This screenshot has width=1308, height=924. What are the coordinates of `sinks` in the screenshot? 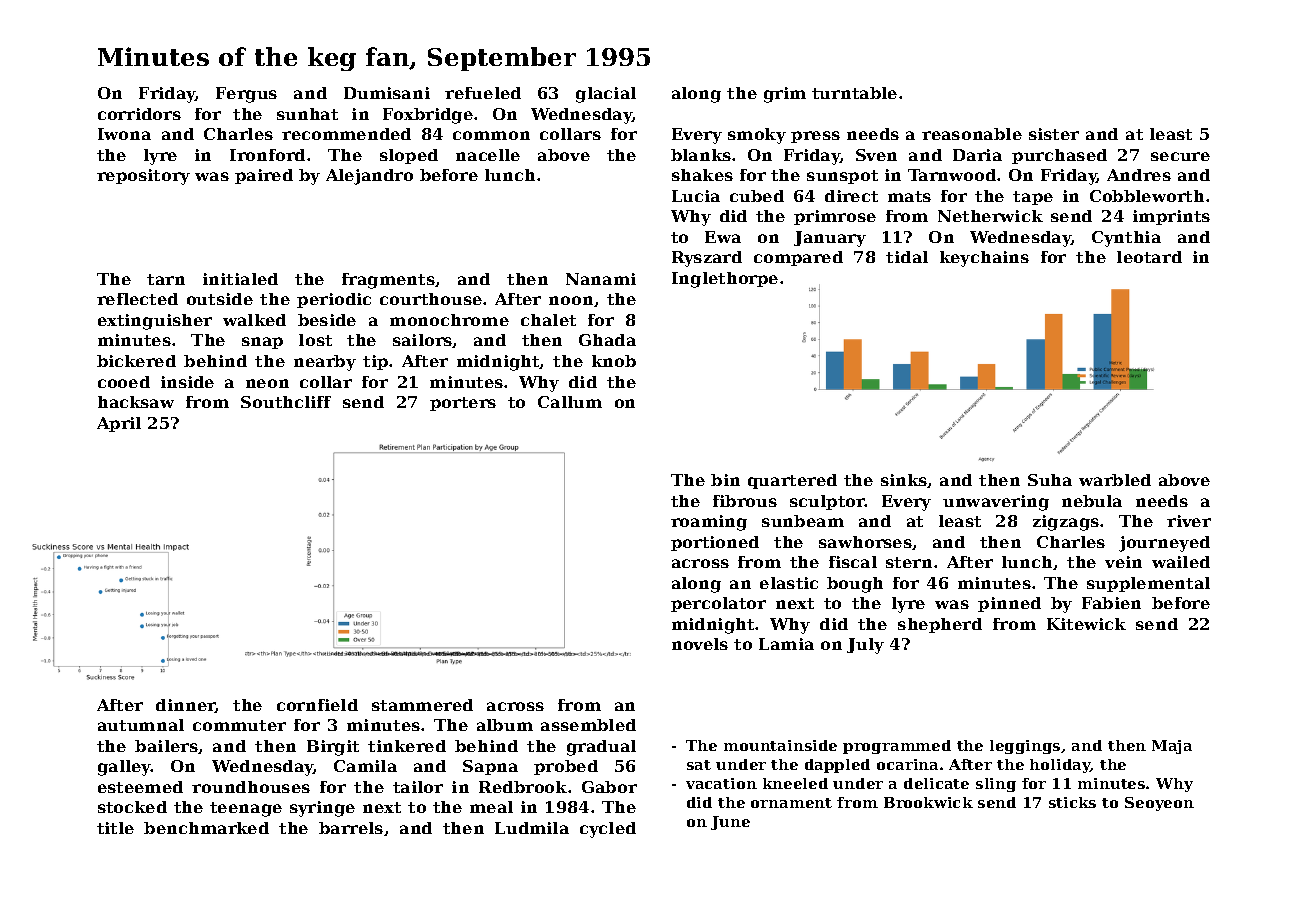 It's located at (904, 480).
